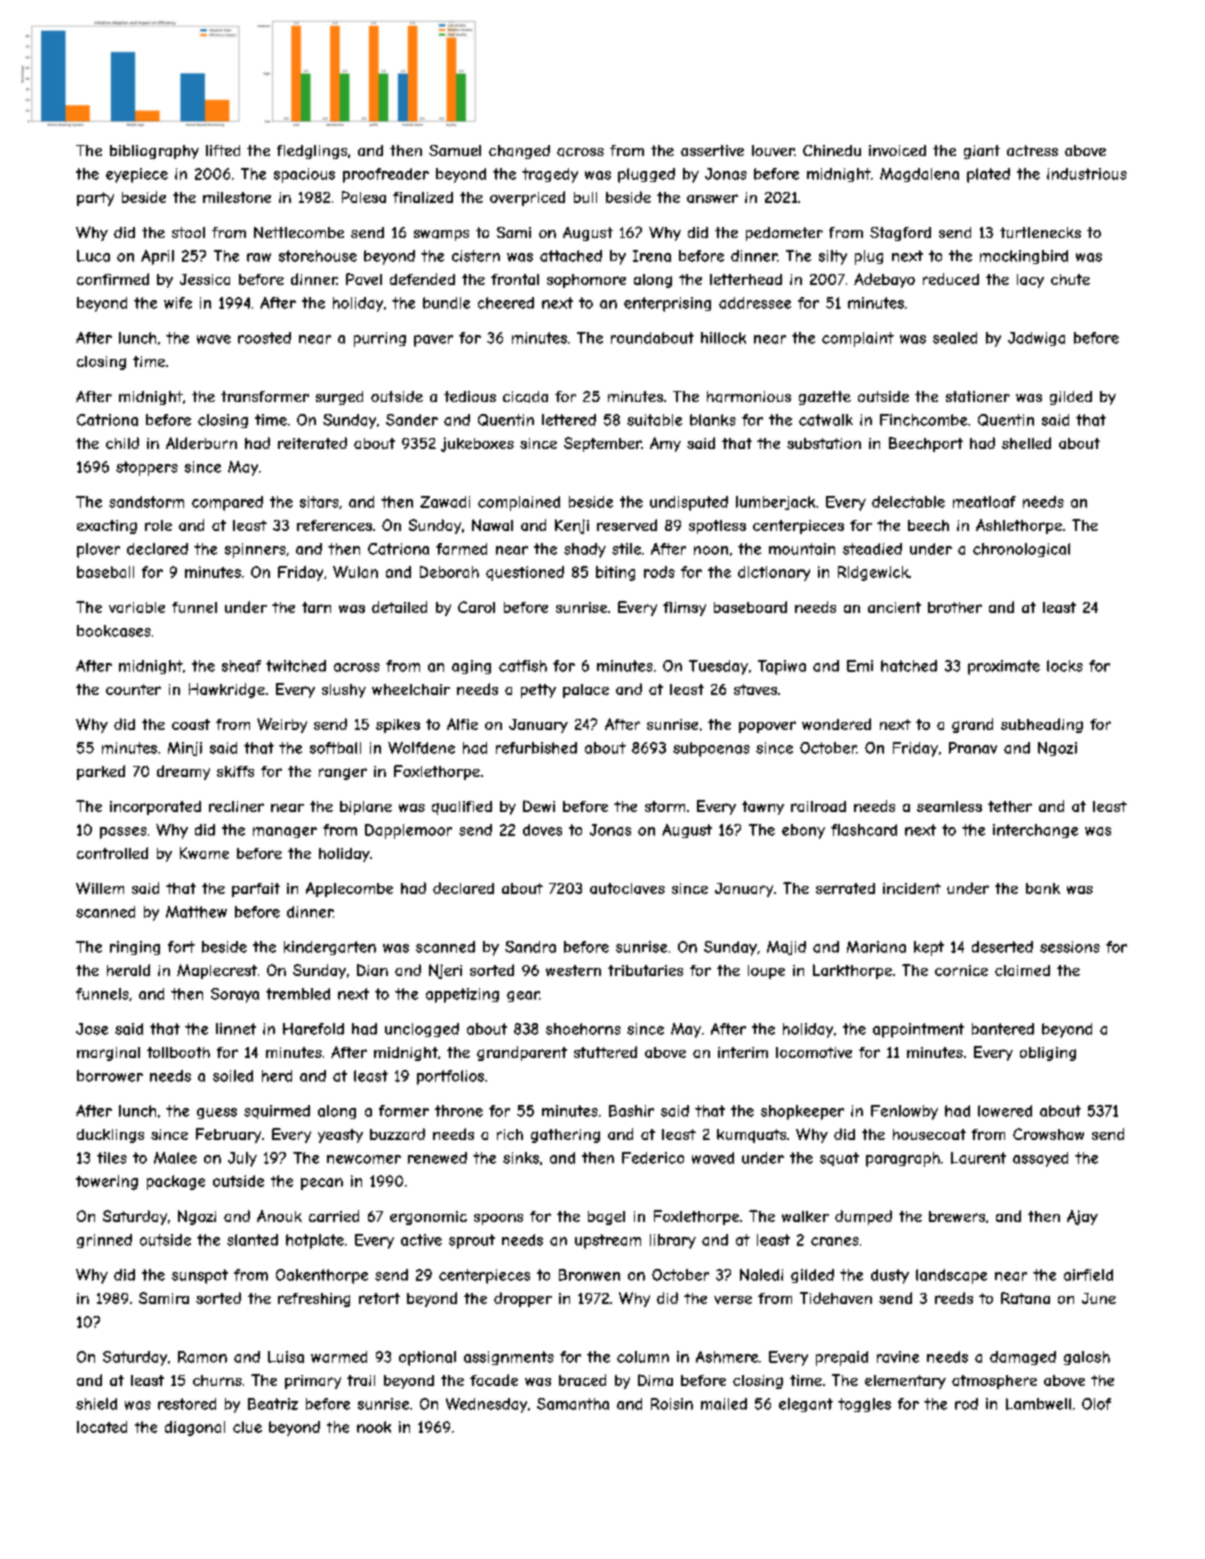 This image has height=1559, width=1205. I want to click on tarn, so click(316, 607).
